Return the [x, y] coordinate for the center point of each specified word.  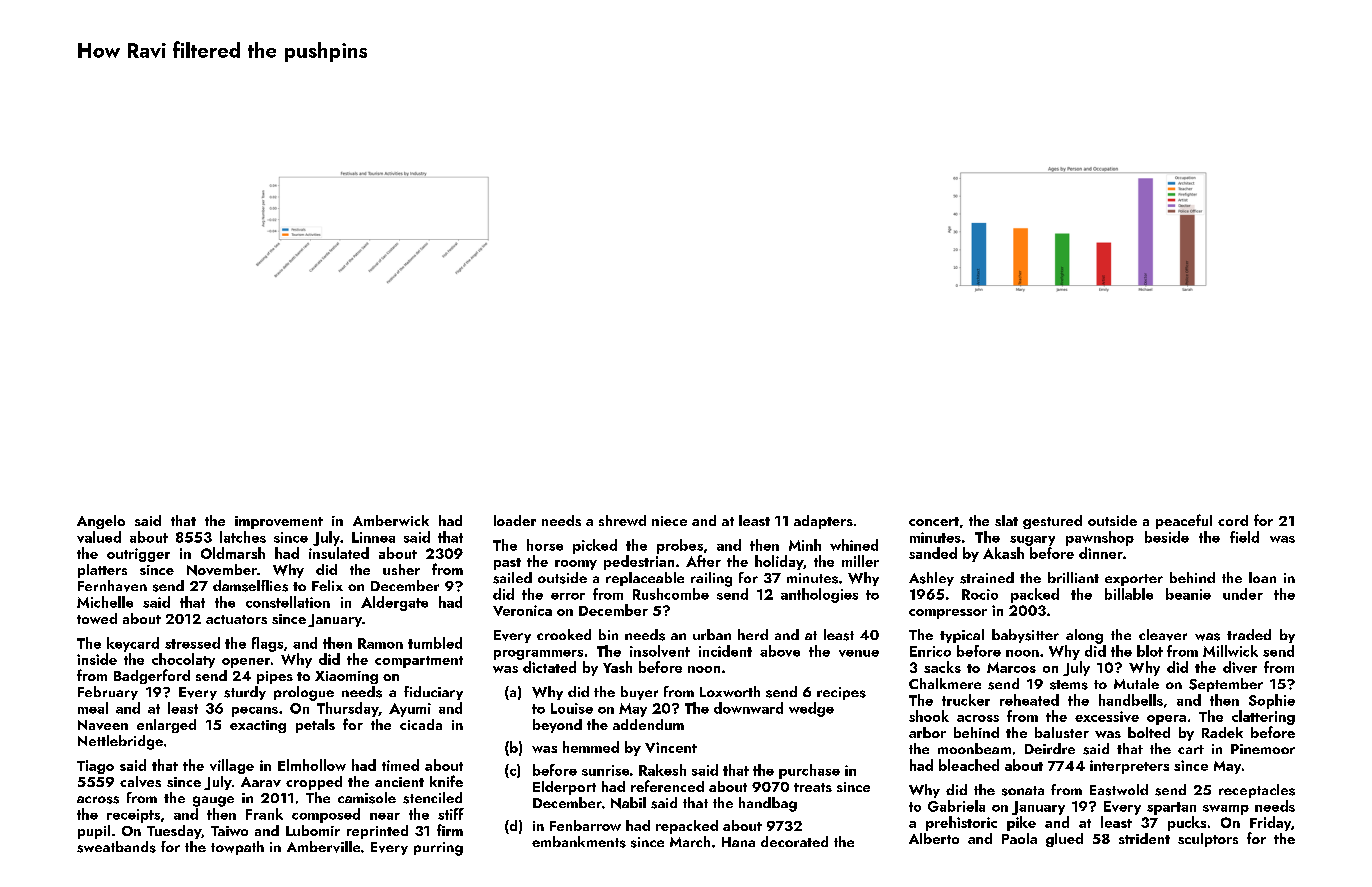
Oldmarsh [233, 553]
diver [1240, 667]
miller [860, 561]
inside [97, 659]
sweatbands [116, 847]
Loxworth [730, 691]
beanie [1188, 594]
